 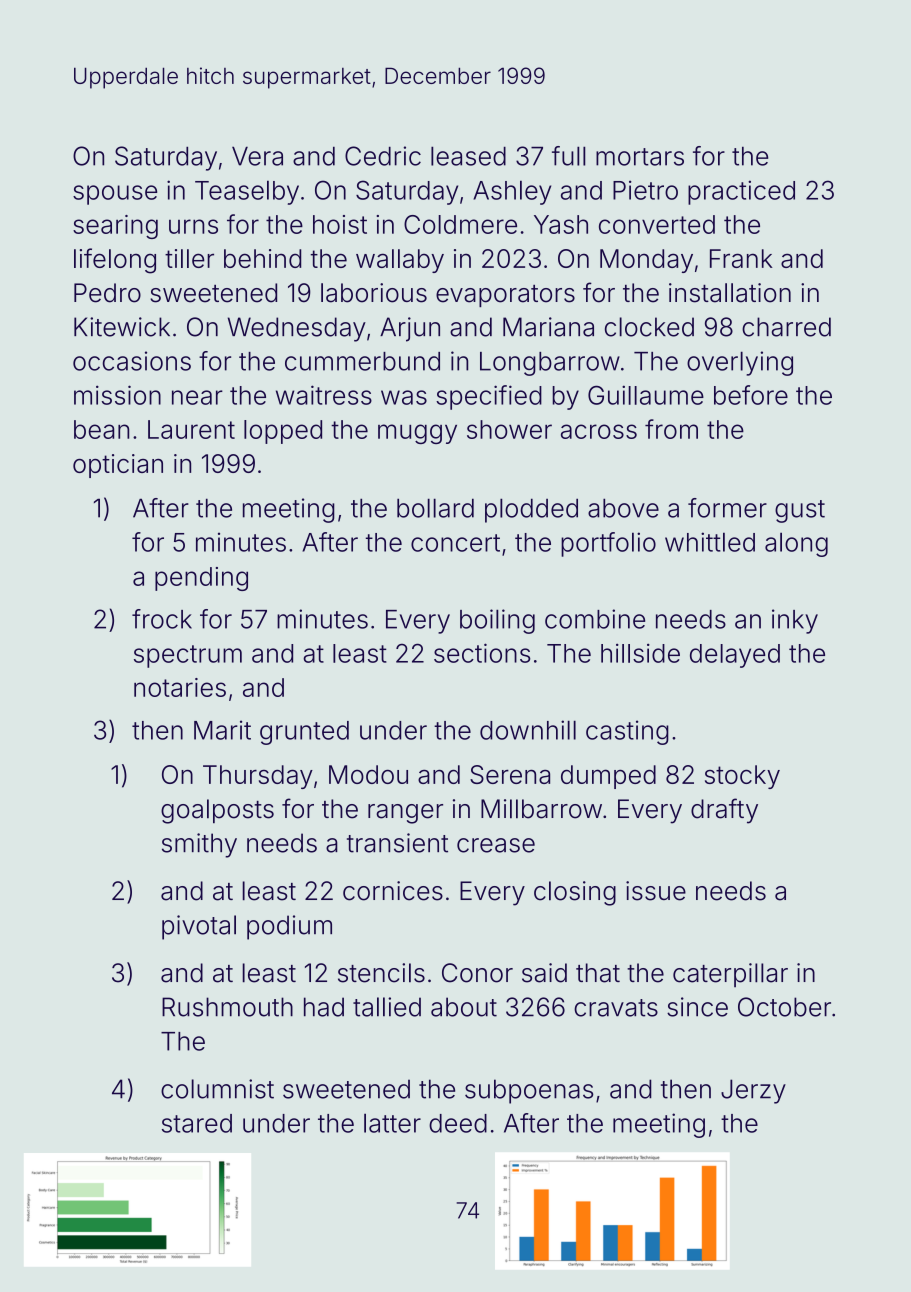 What do you see at coordinates (199, 845) in the document?
I see `smithy` at bounding box center [199, 845].
